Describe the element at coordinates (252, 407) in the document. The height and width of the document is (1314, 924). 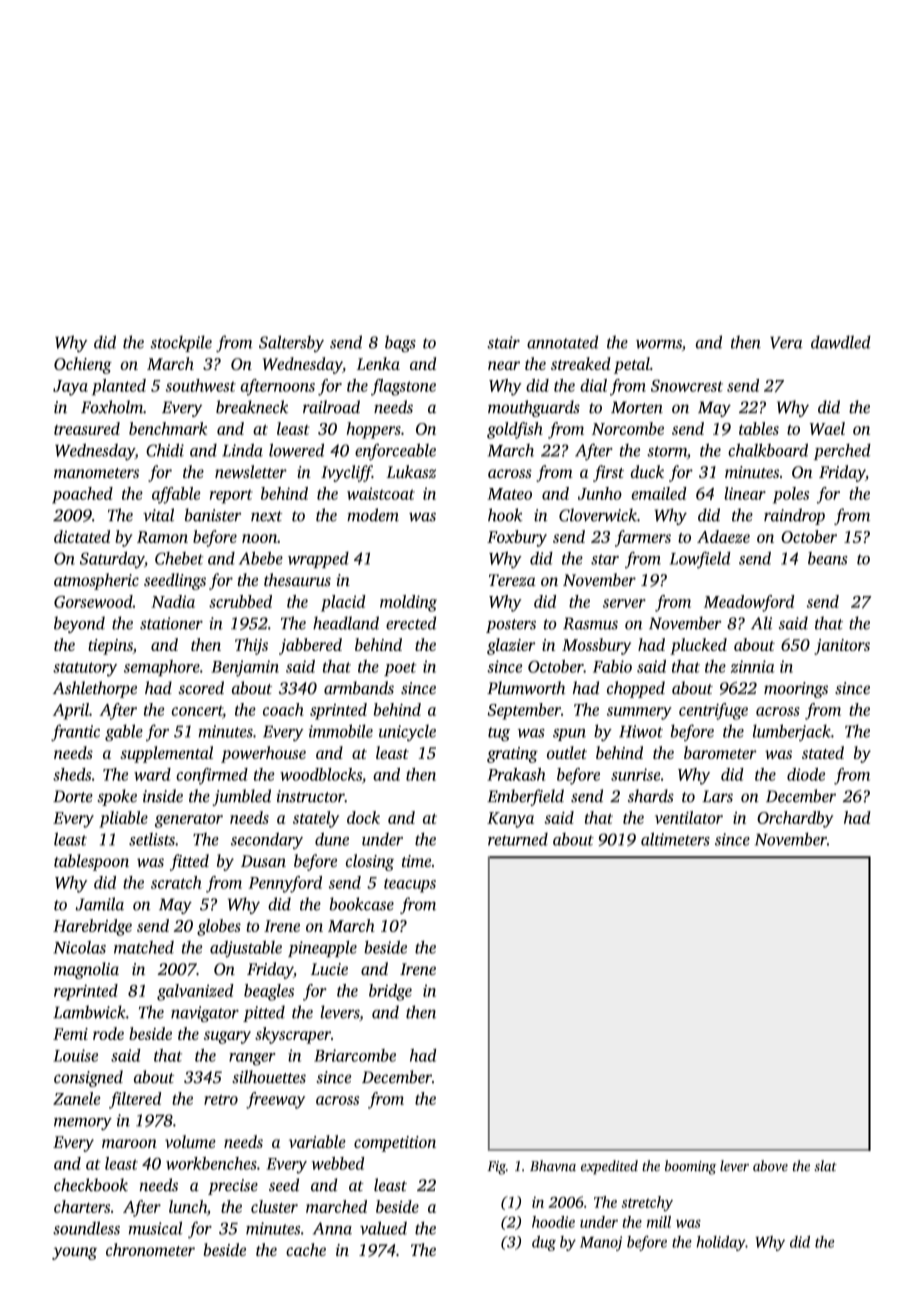
I see `breakneck` at that location.
